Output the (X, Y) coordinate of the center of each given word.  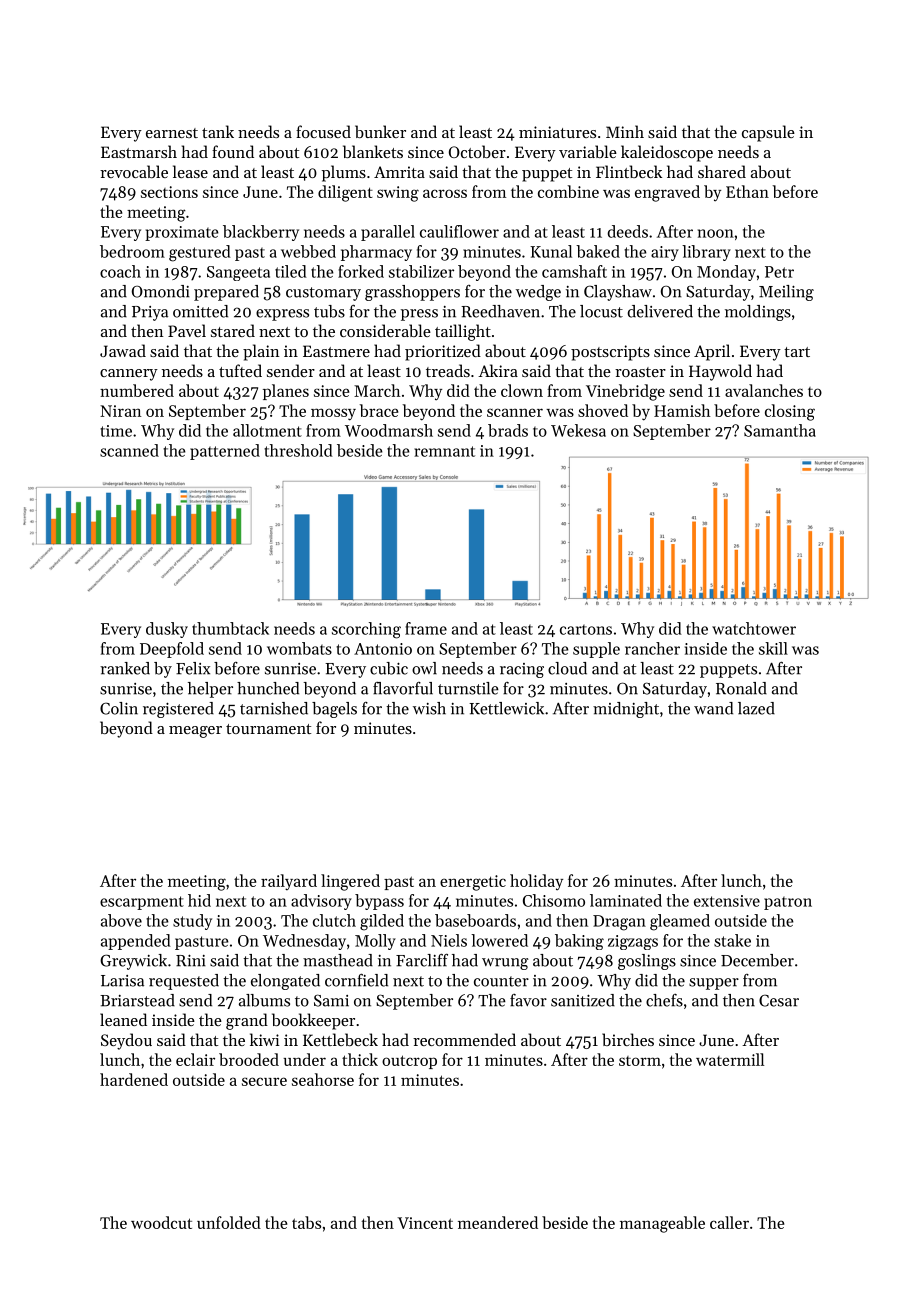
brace (379, 410)
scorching (366, 630)
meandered (498, 1222)
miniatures (557, 132)
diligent (345, 193)
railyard (289, 882)
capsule (768, 133)
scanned (129, 450)
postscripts (610, 353)
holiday (536, 882)
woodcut (161, 1222)
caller (729, 1222)
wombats (299, 648)
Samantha (780, 430)
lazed (756, 708)
